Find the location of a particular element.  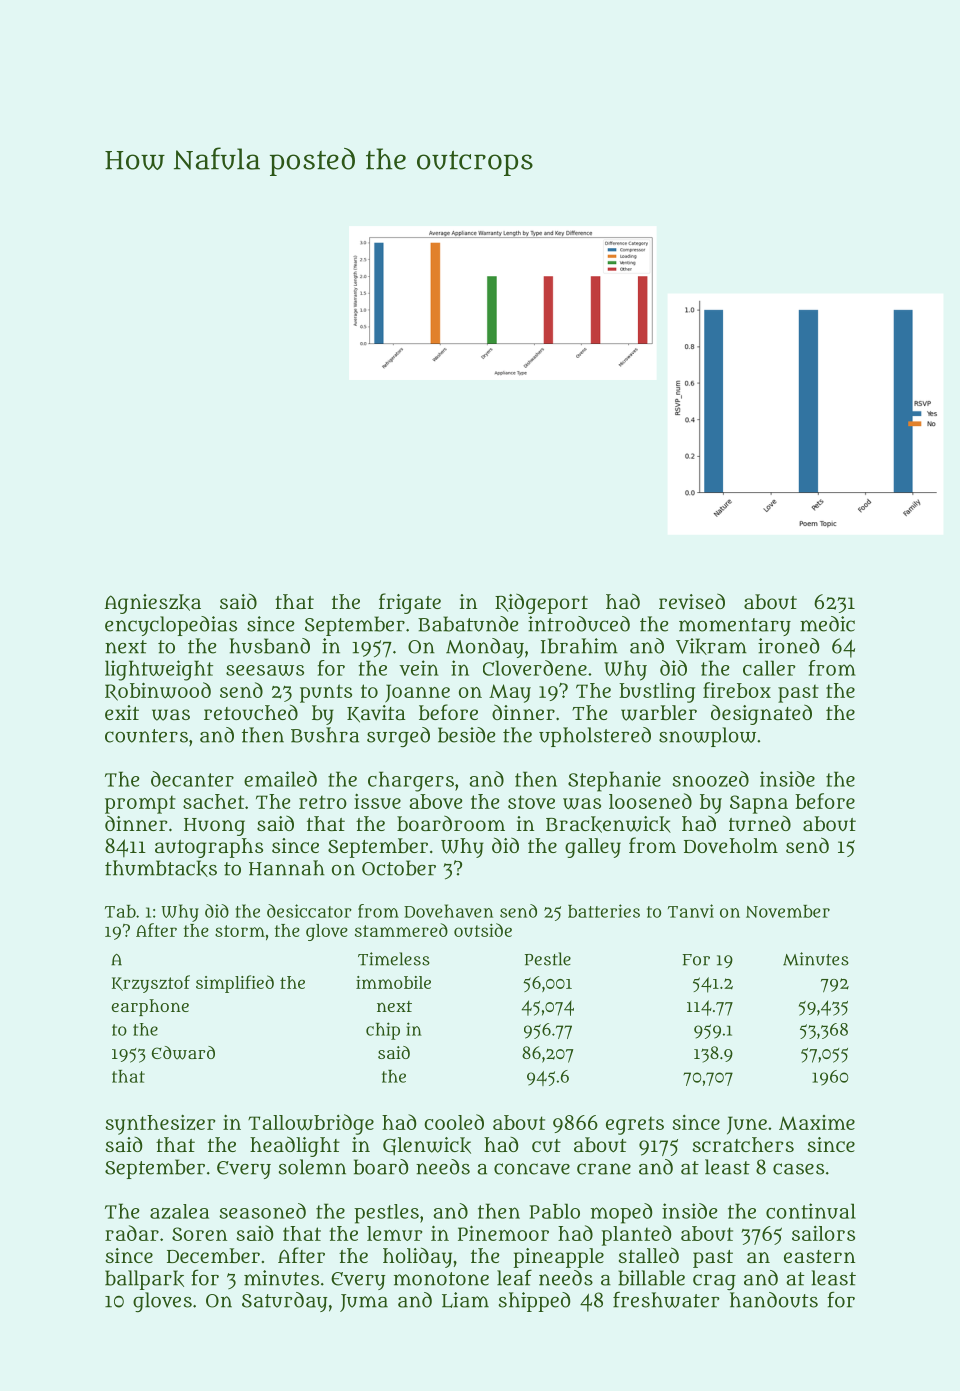

Hannah is located at coordinates (287, 868).
